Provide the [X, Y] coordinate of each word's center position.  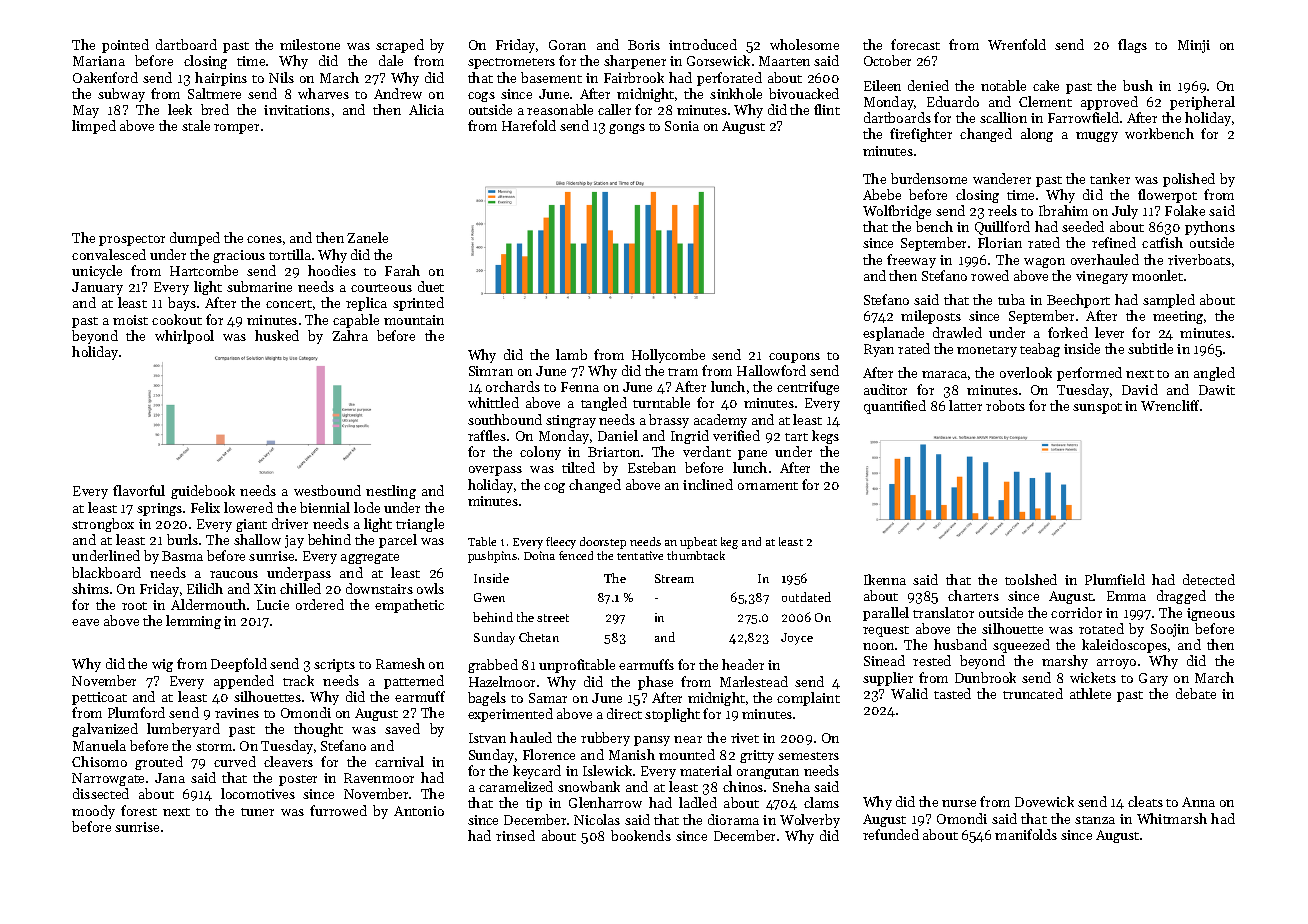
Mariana [99, 61]
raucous [234, 574]
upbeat [698, 543]
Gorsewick [718, 60]
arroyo [1116, 664]
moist [130, 320]
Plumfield [1115, 579]
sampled [1169, 301]
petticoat [99, 698]
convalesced [109, 254]
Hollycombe [668, 356]
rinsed [515, 835]
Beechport [1078, 301]
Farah [402, 270]
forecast [915, 44]
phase [655, 683]
